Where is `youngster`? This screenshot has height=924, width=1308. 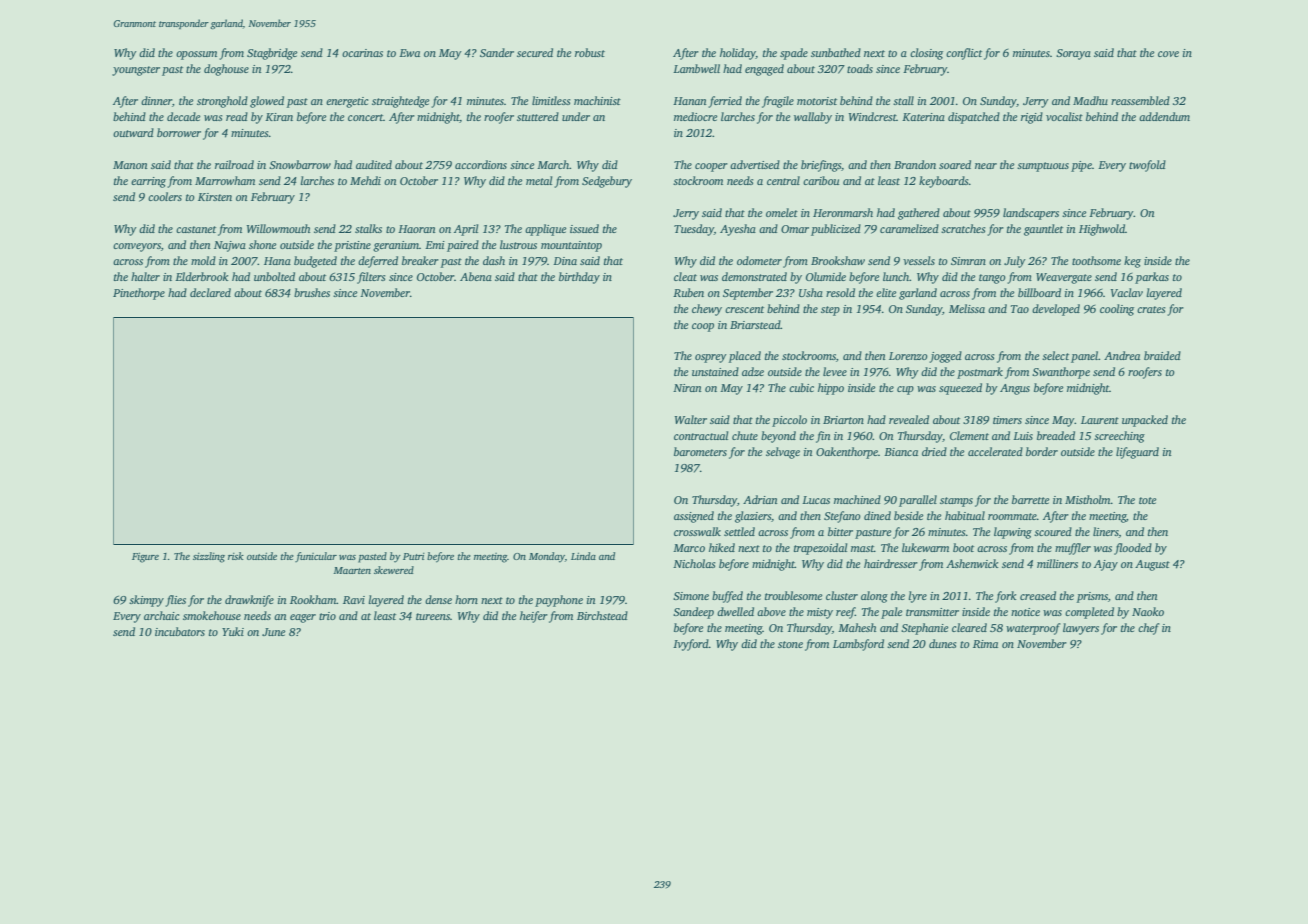
youngster is located at coordinates (136, 71).
